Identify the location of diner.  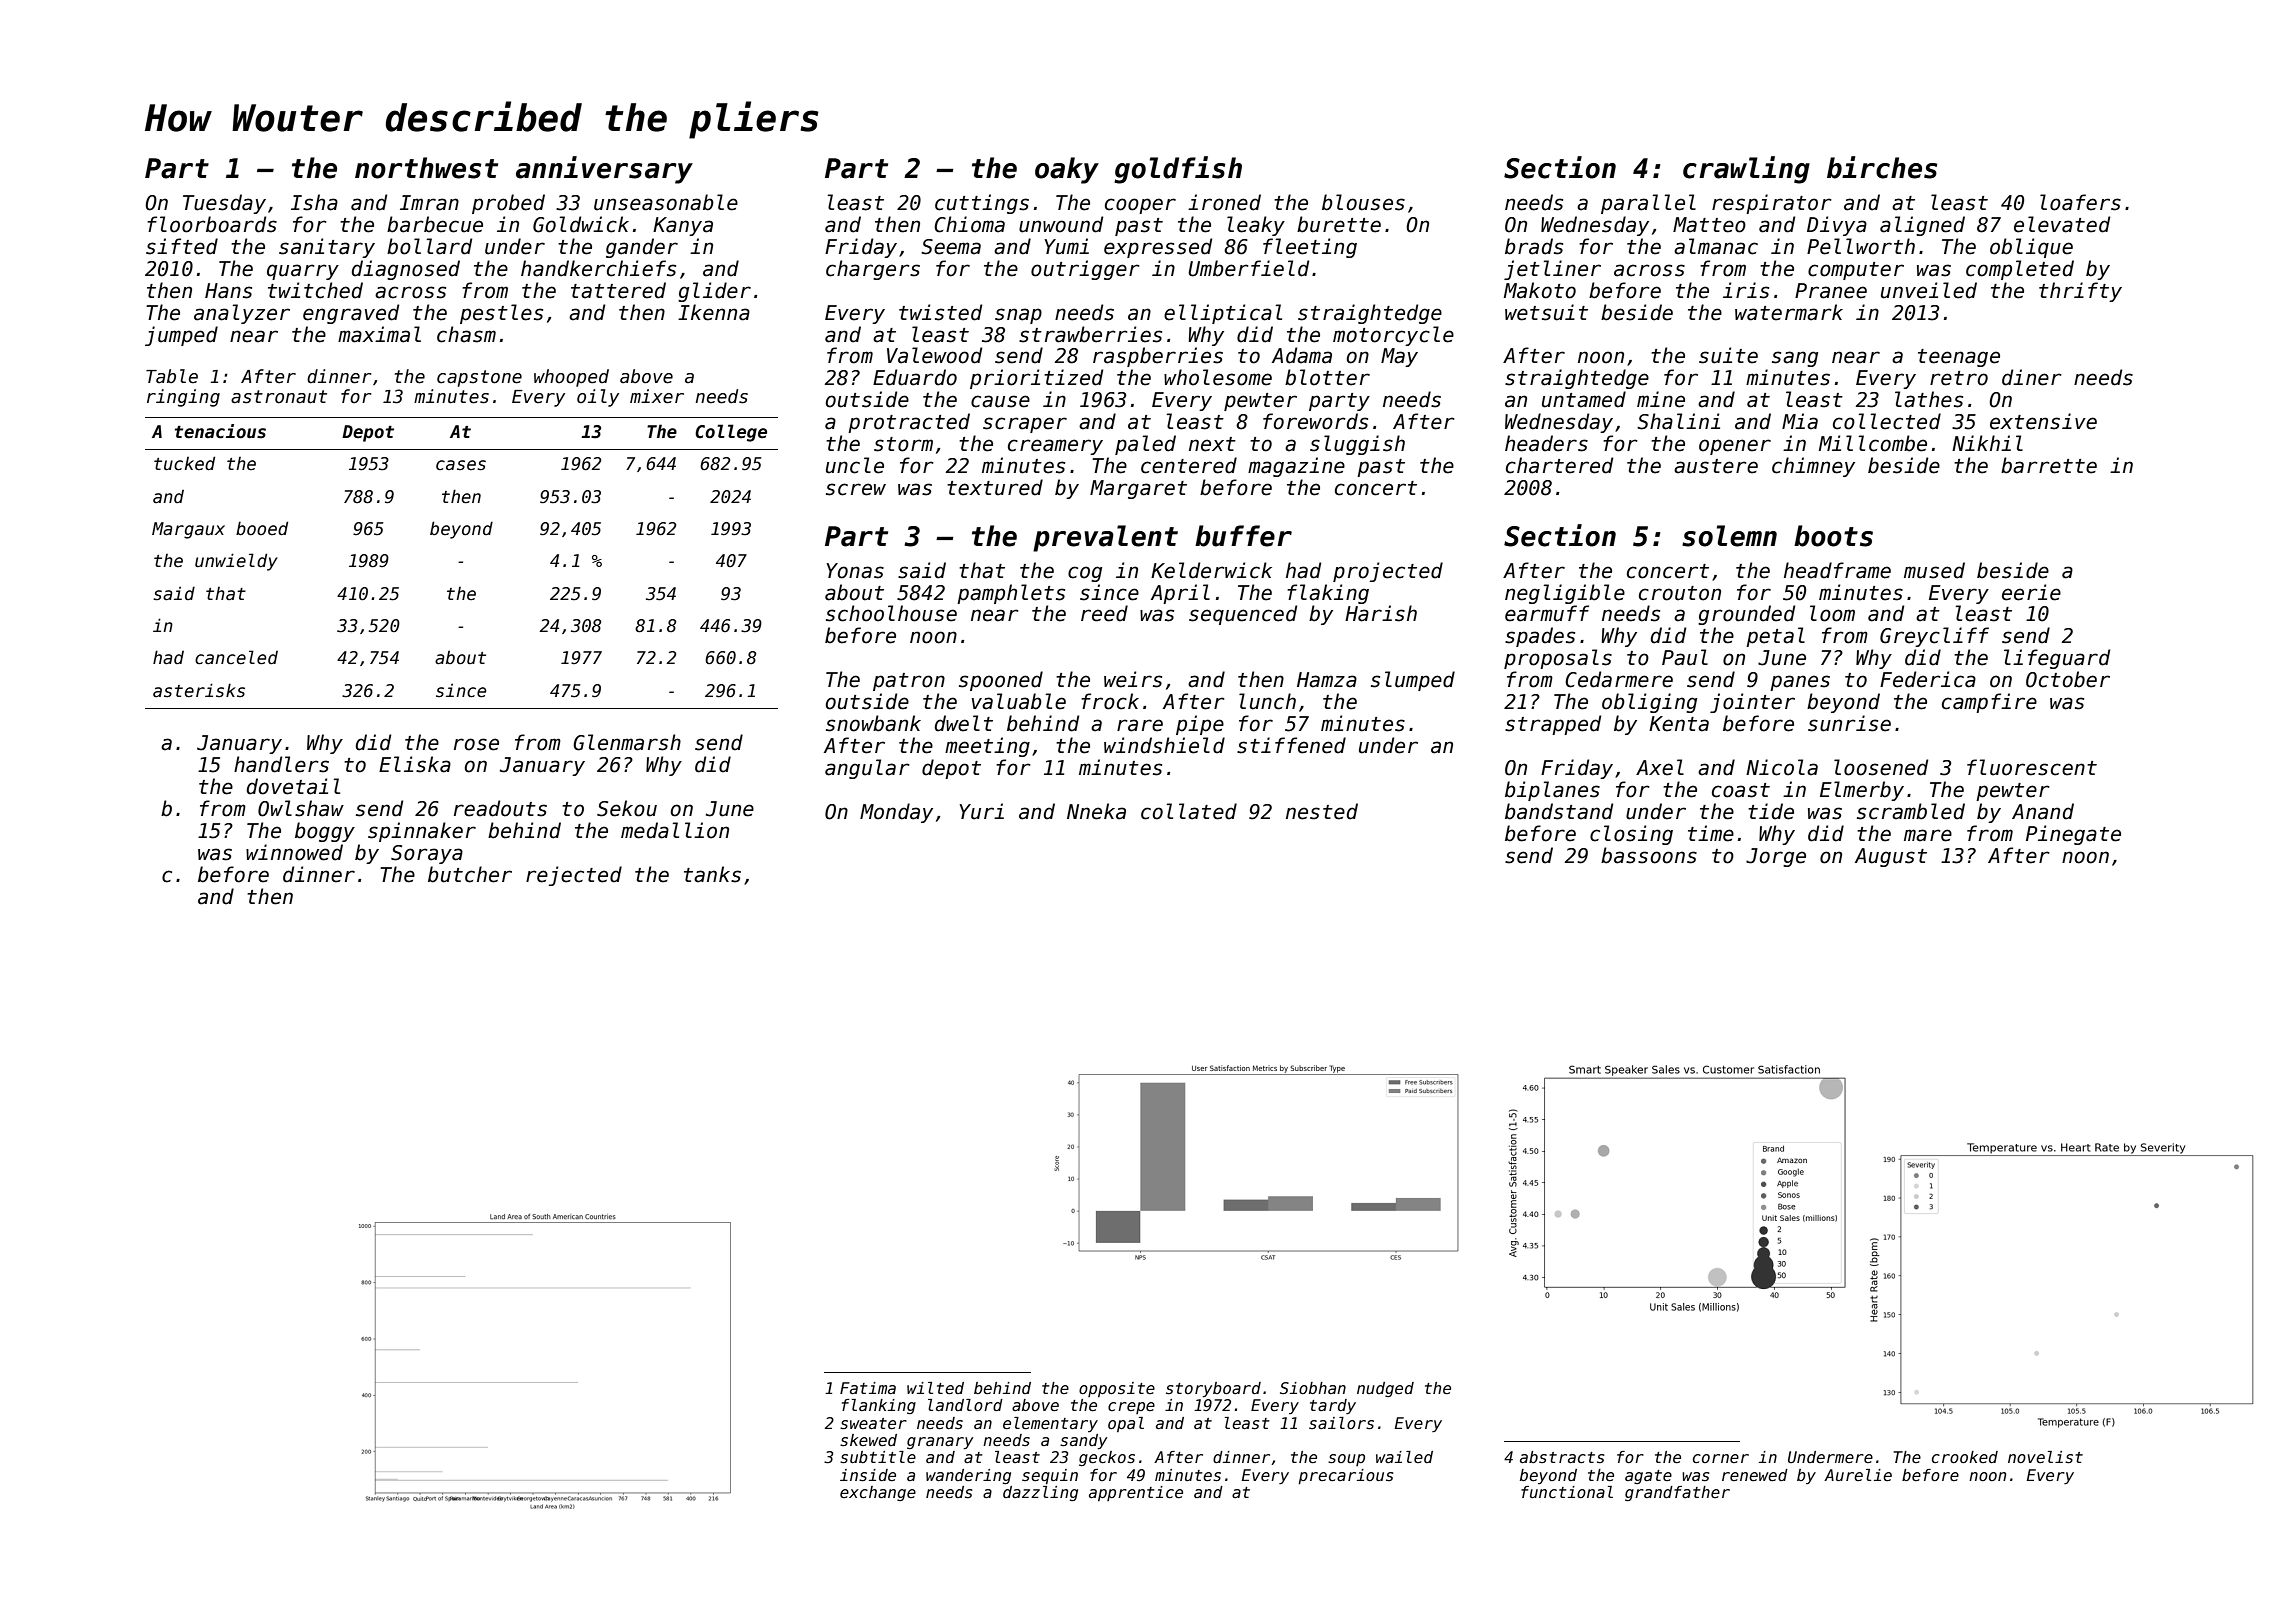
(2032, 377).
